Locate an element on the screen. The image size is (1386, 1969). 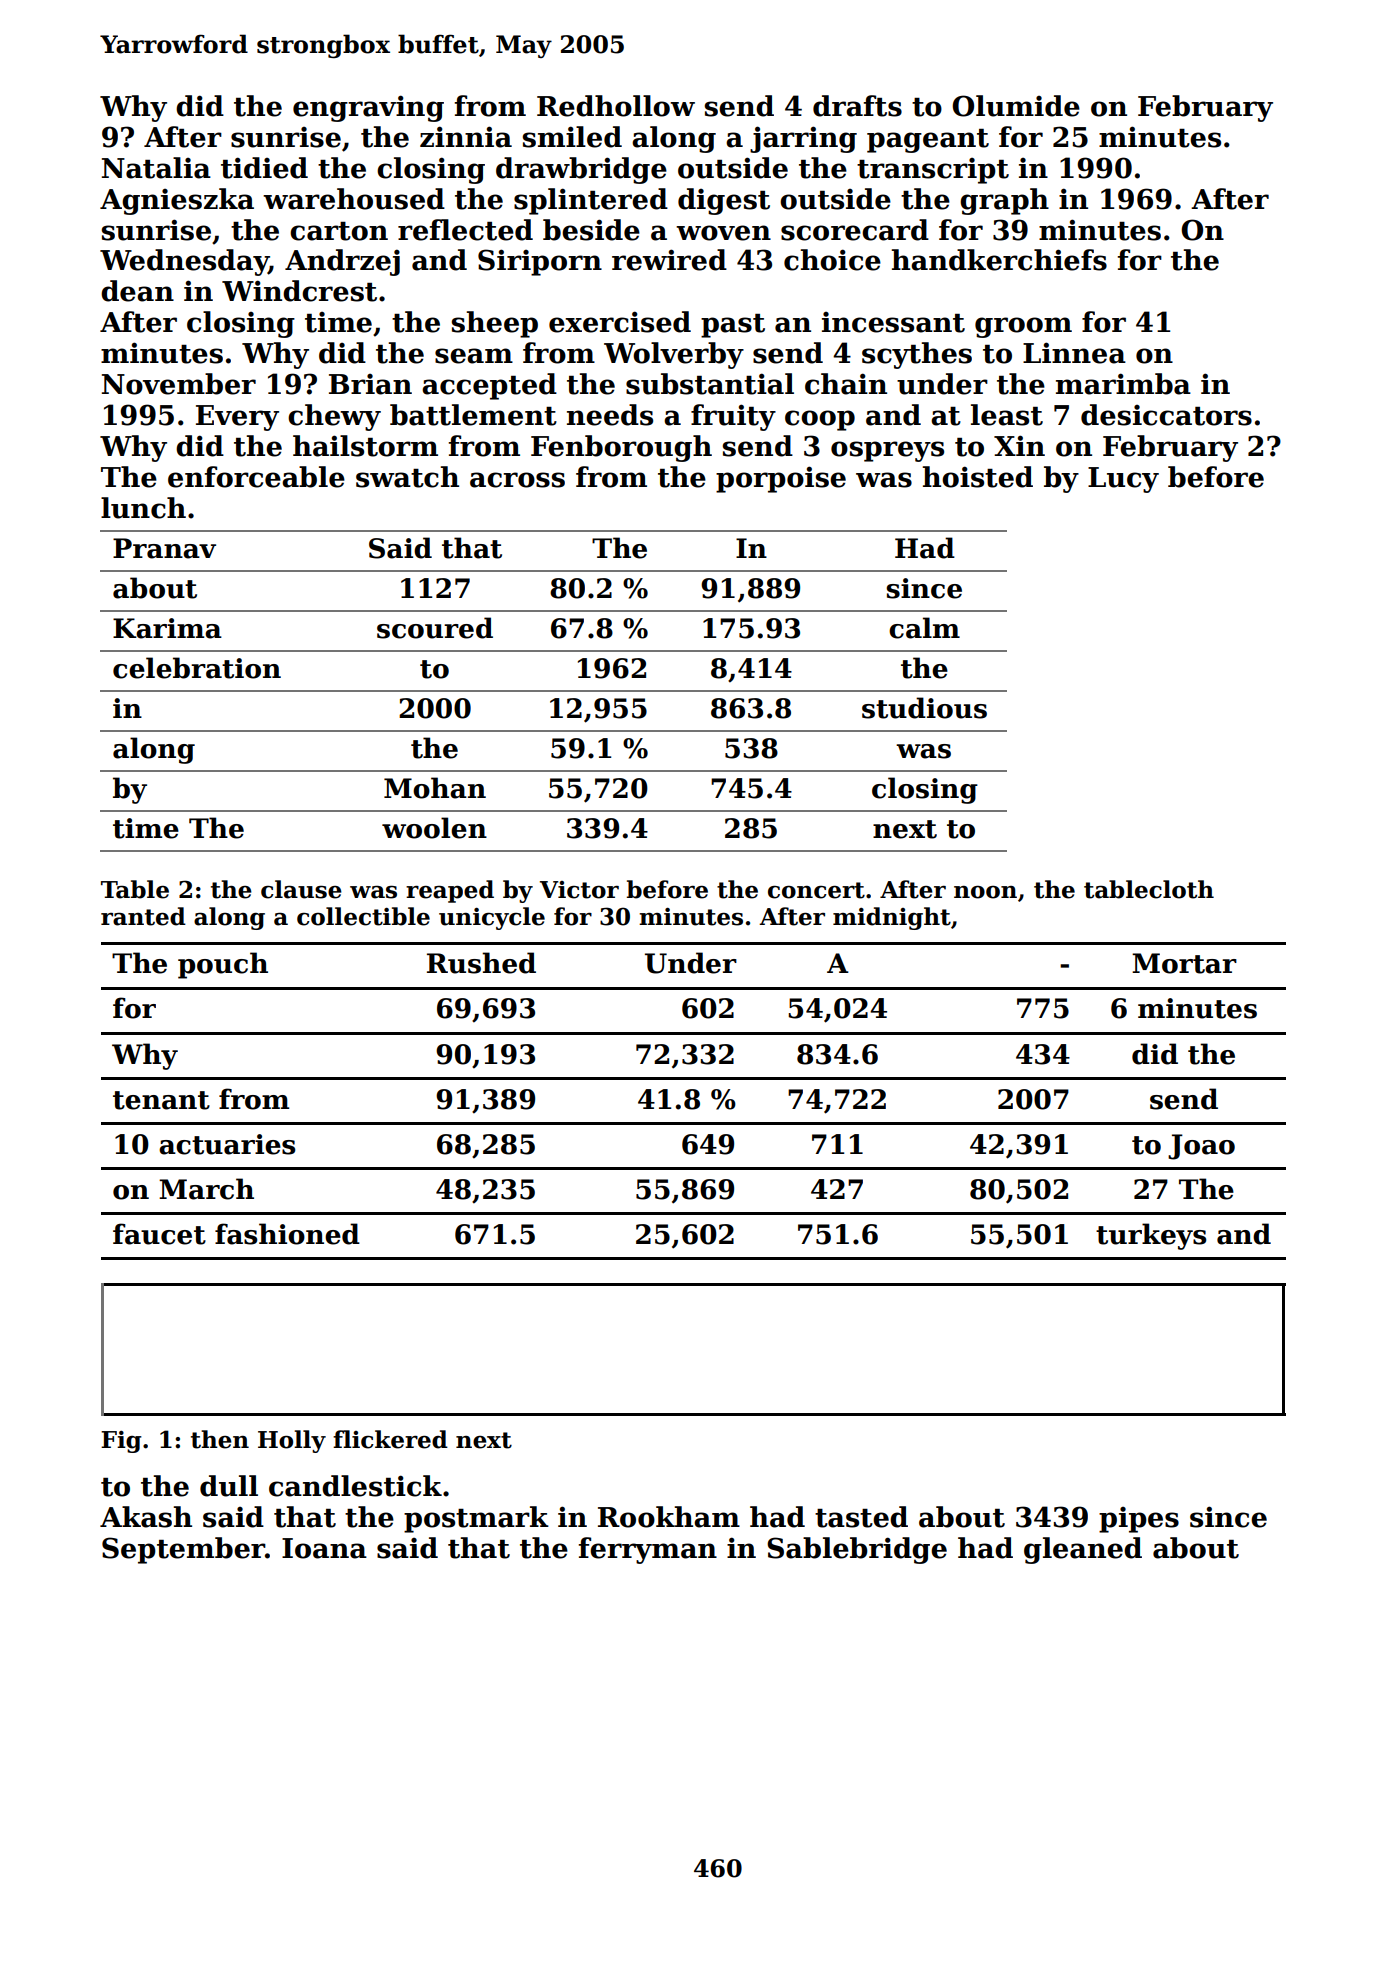
desiccators is located at coordinates (1166, 415).
